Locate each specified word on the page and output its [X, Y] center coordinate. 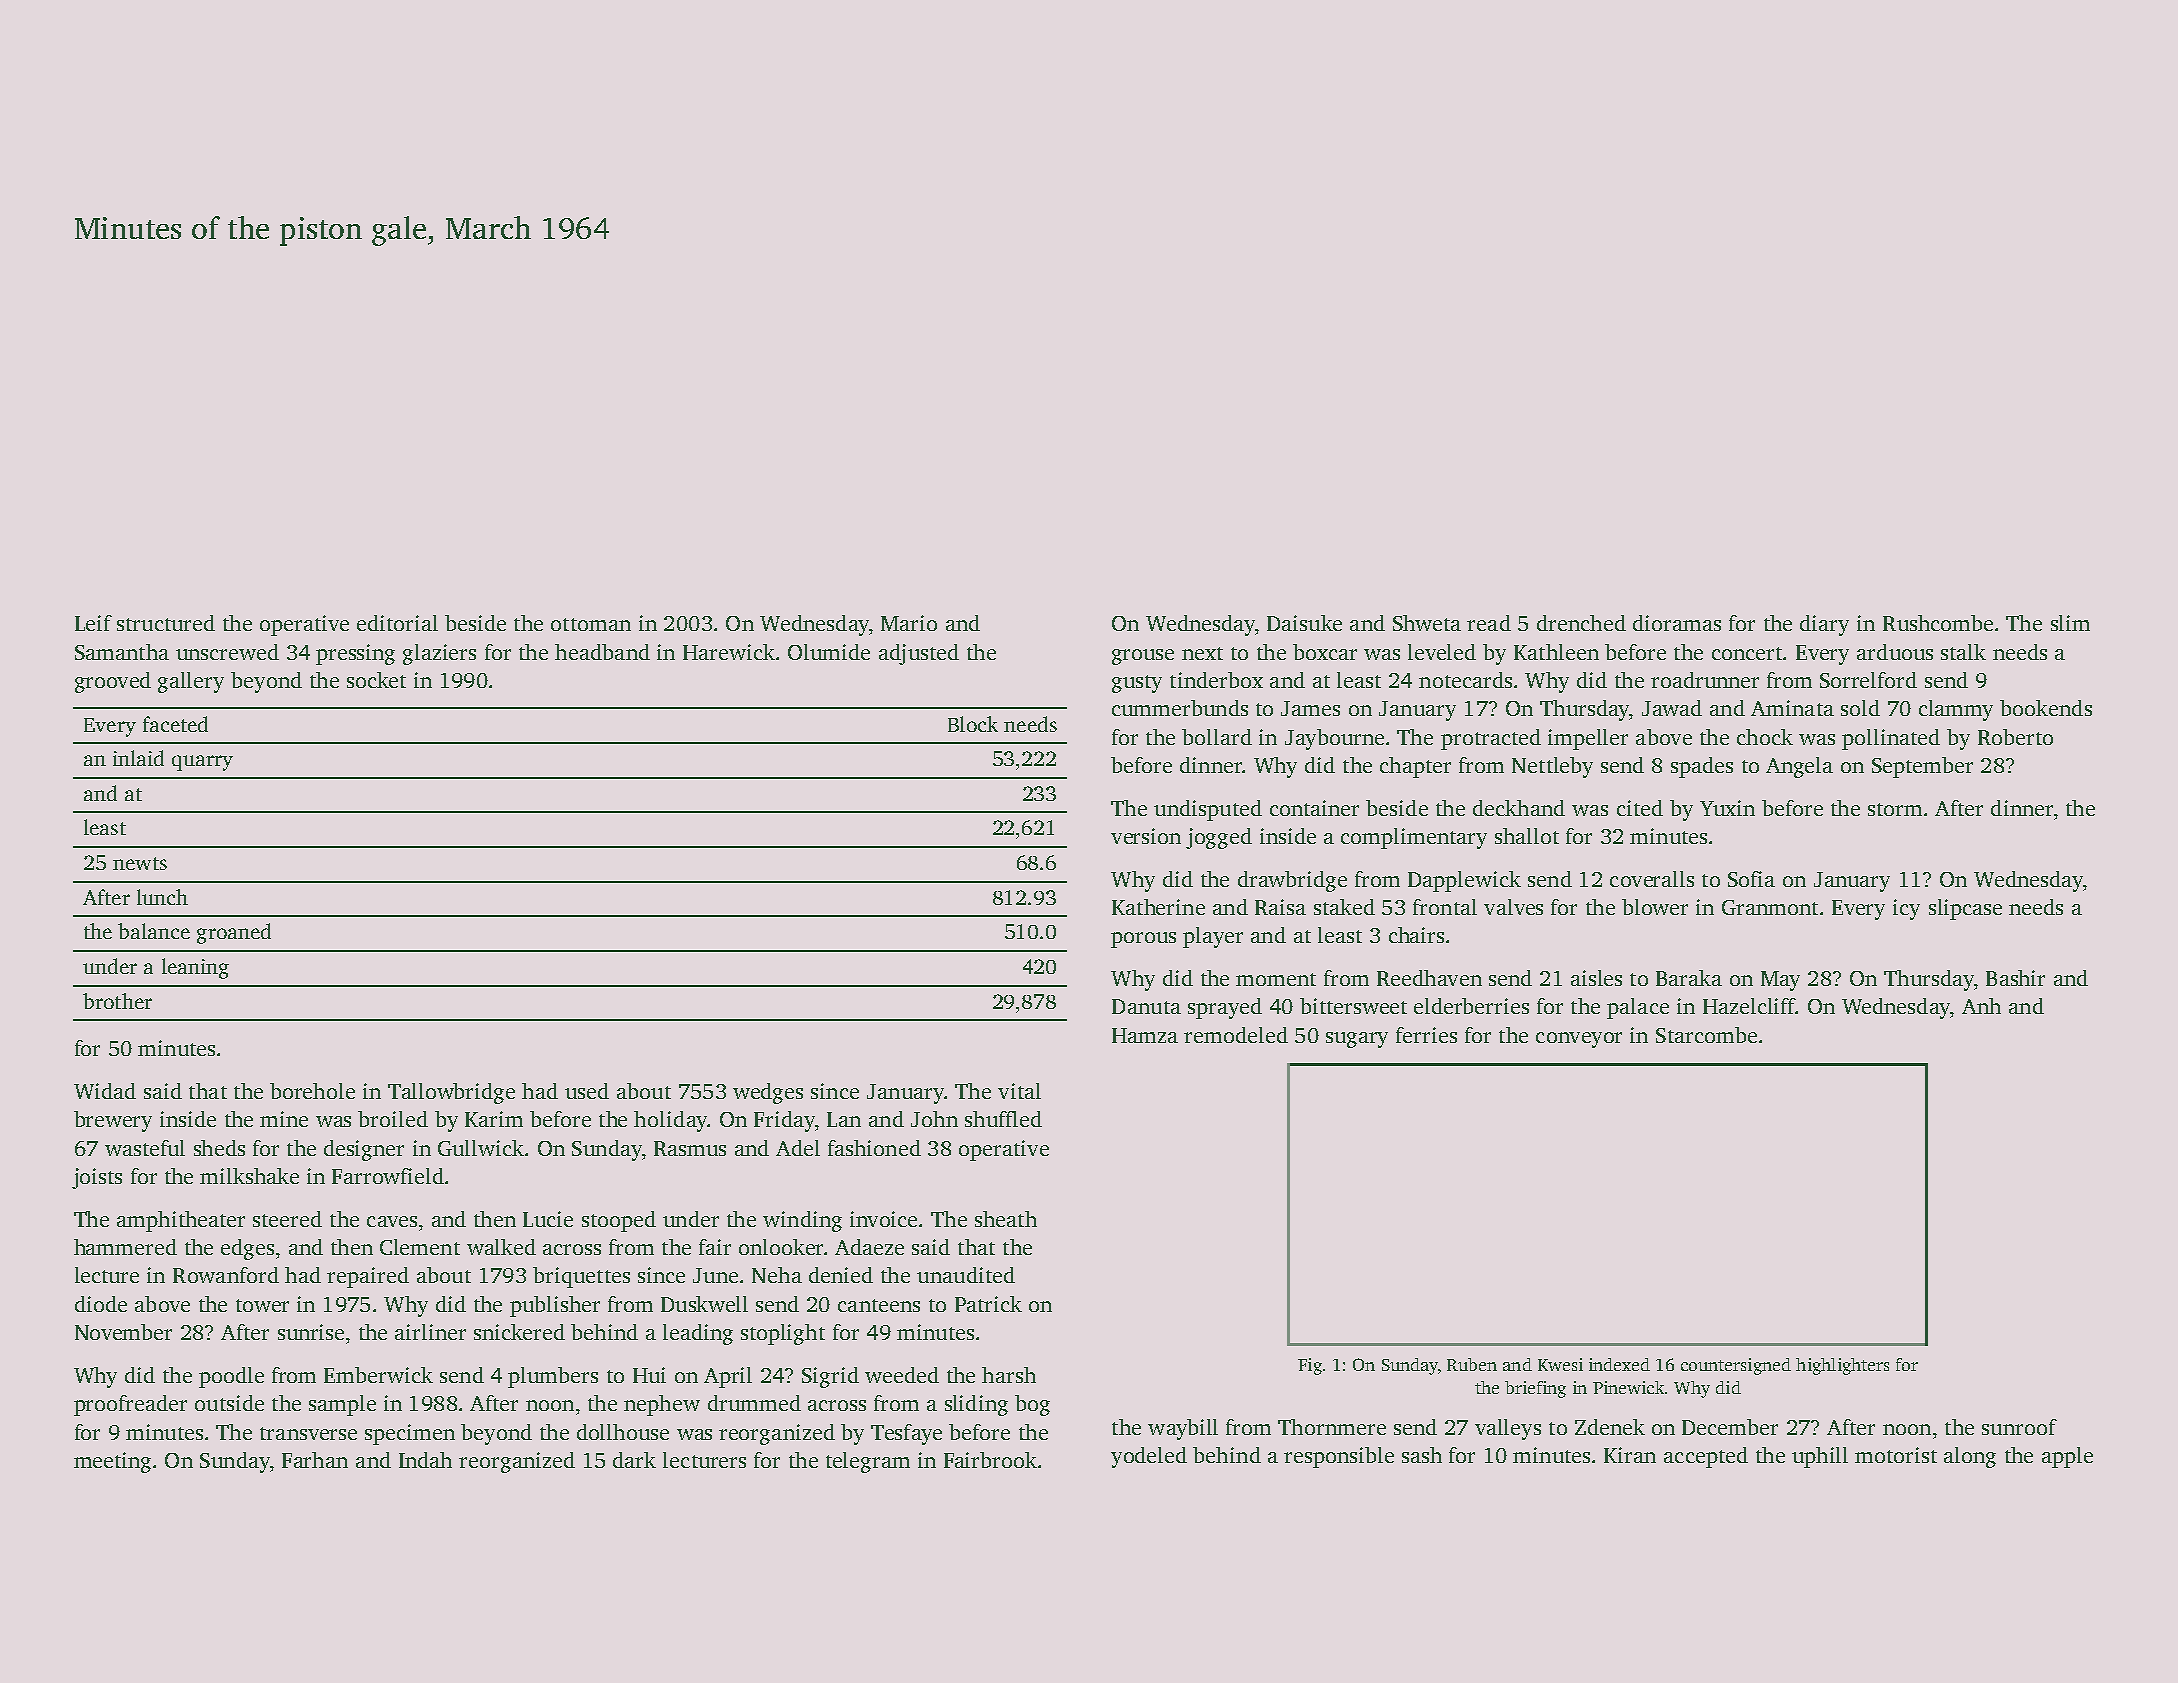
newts [140, 863]
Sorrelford [1868, 680]
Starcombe [1706, 1035]
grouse [1143, 657]
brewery [113, 1121]
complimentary [1414, 838]
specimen [410, 1434]
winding [802, 1221]
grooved [113, 682]
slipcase [1965, 909]
